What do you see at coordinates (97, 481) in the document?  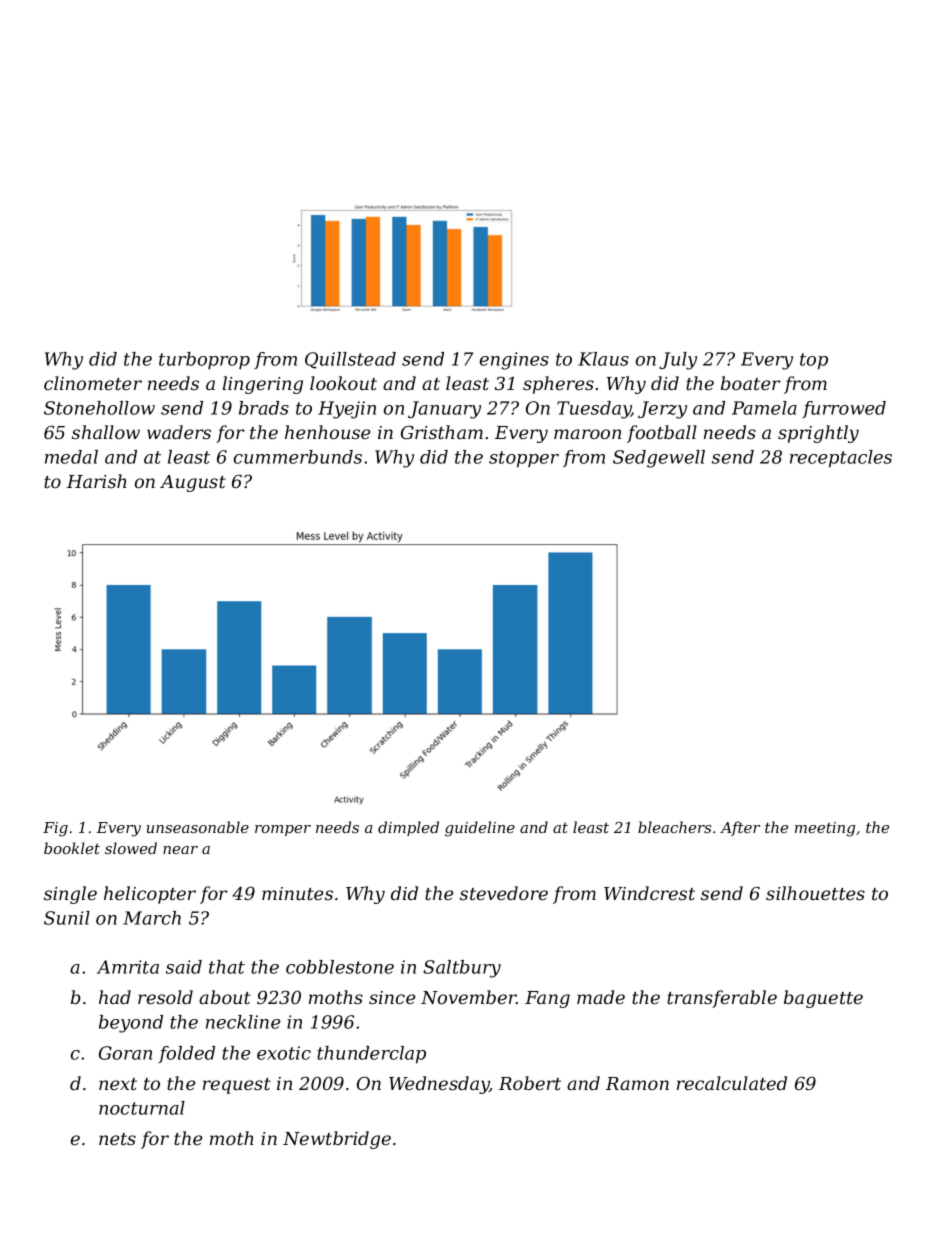 I see `Harish` at bounding box center [97, 481].
